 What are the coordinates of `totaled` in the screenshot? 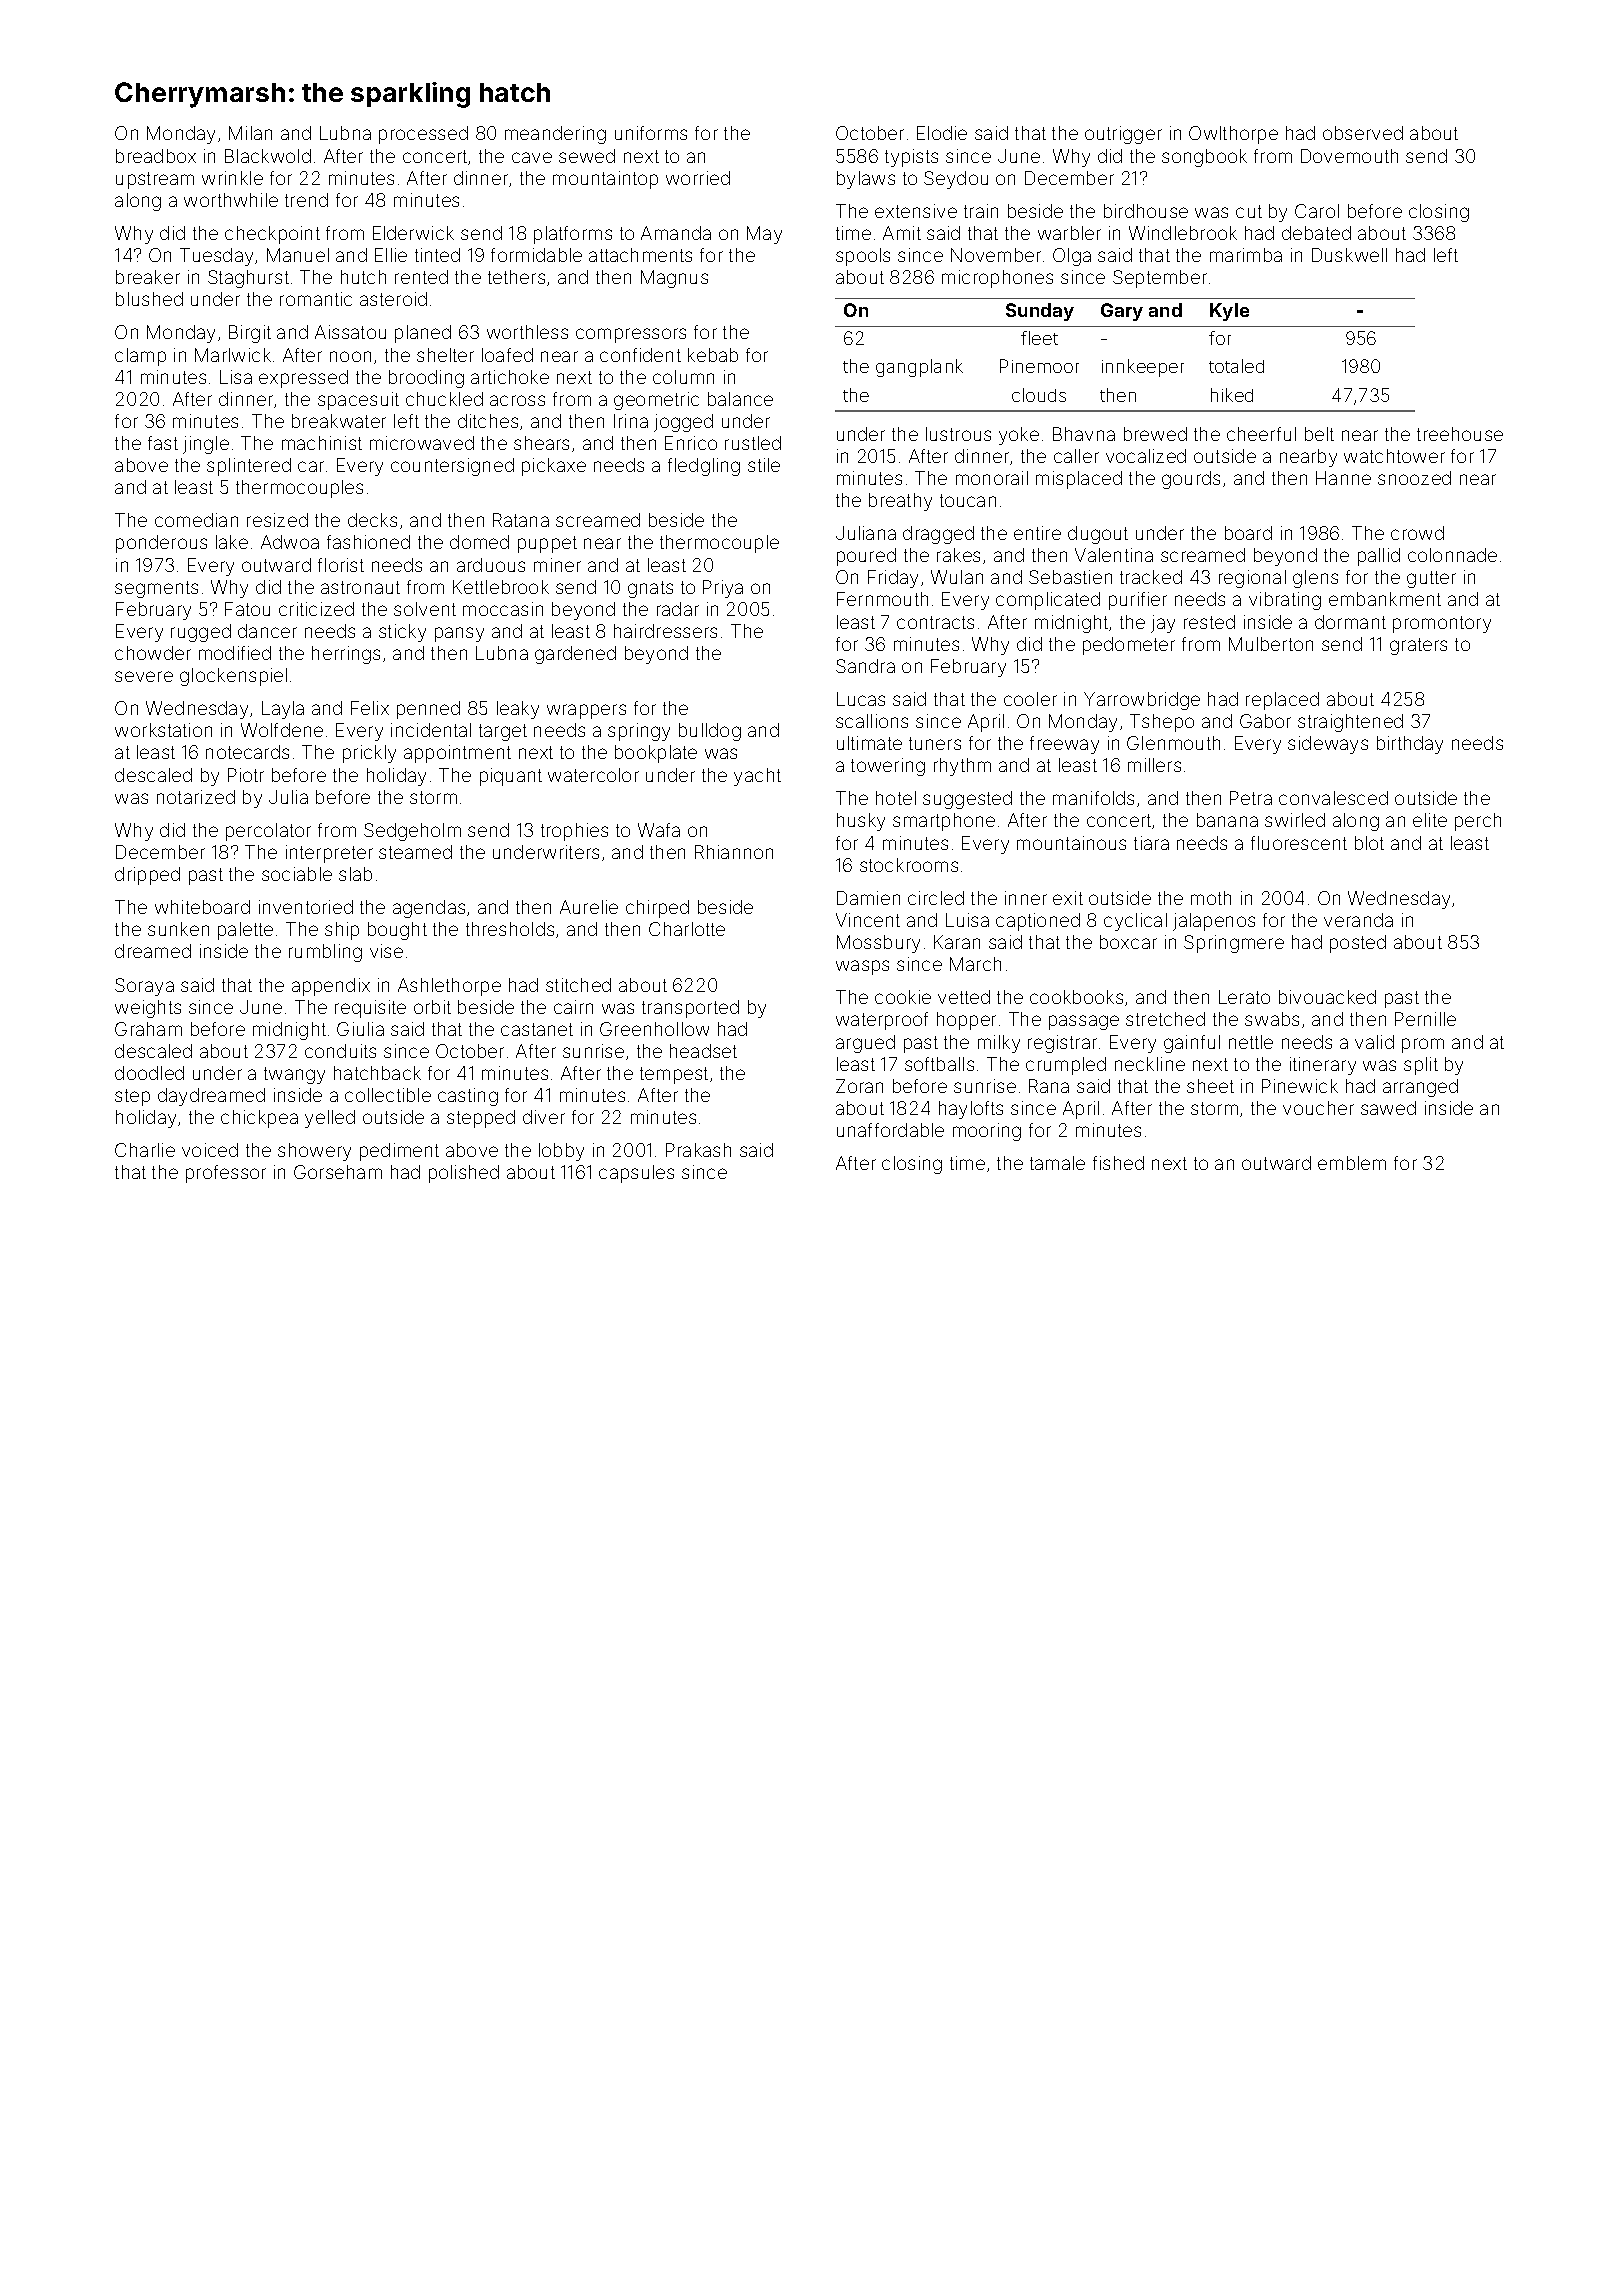 It's located at (1236, 366).
